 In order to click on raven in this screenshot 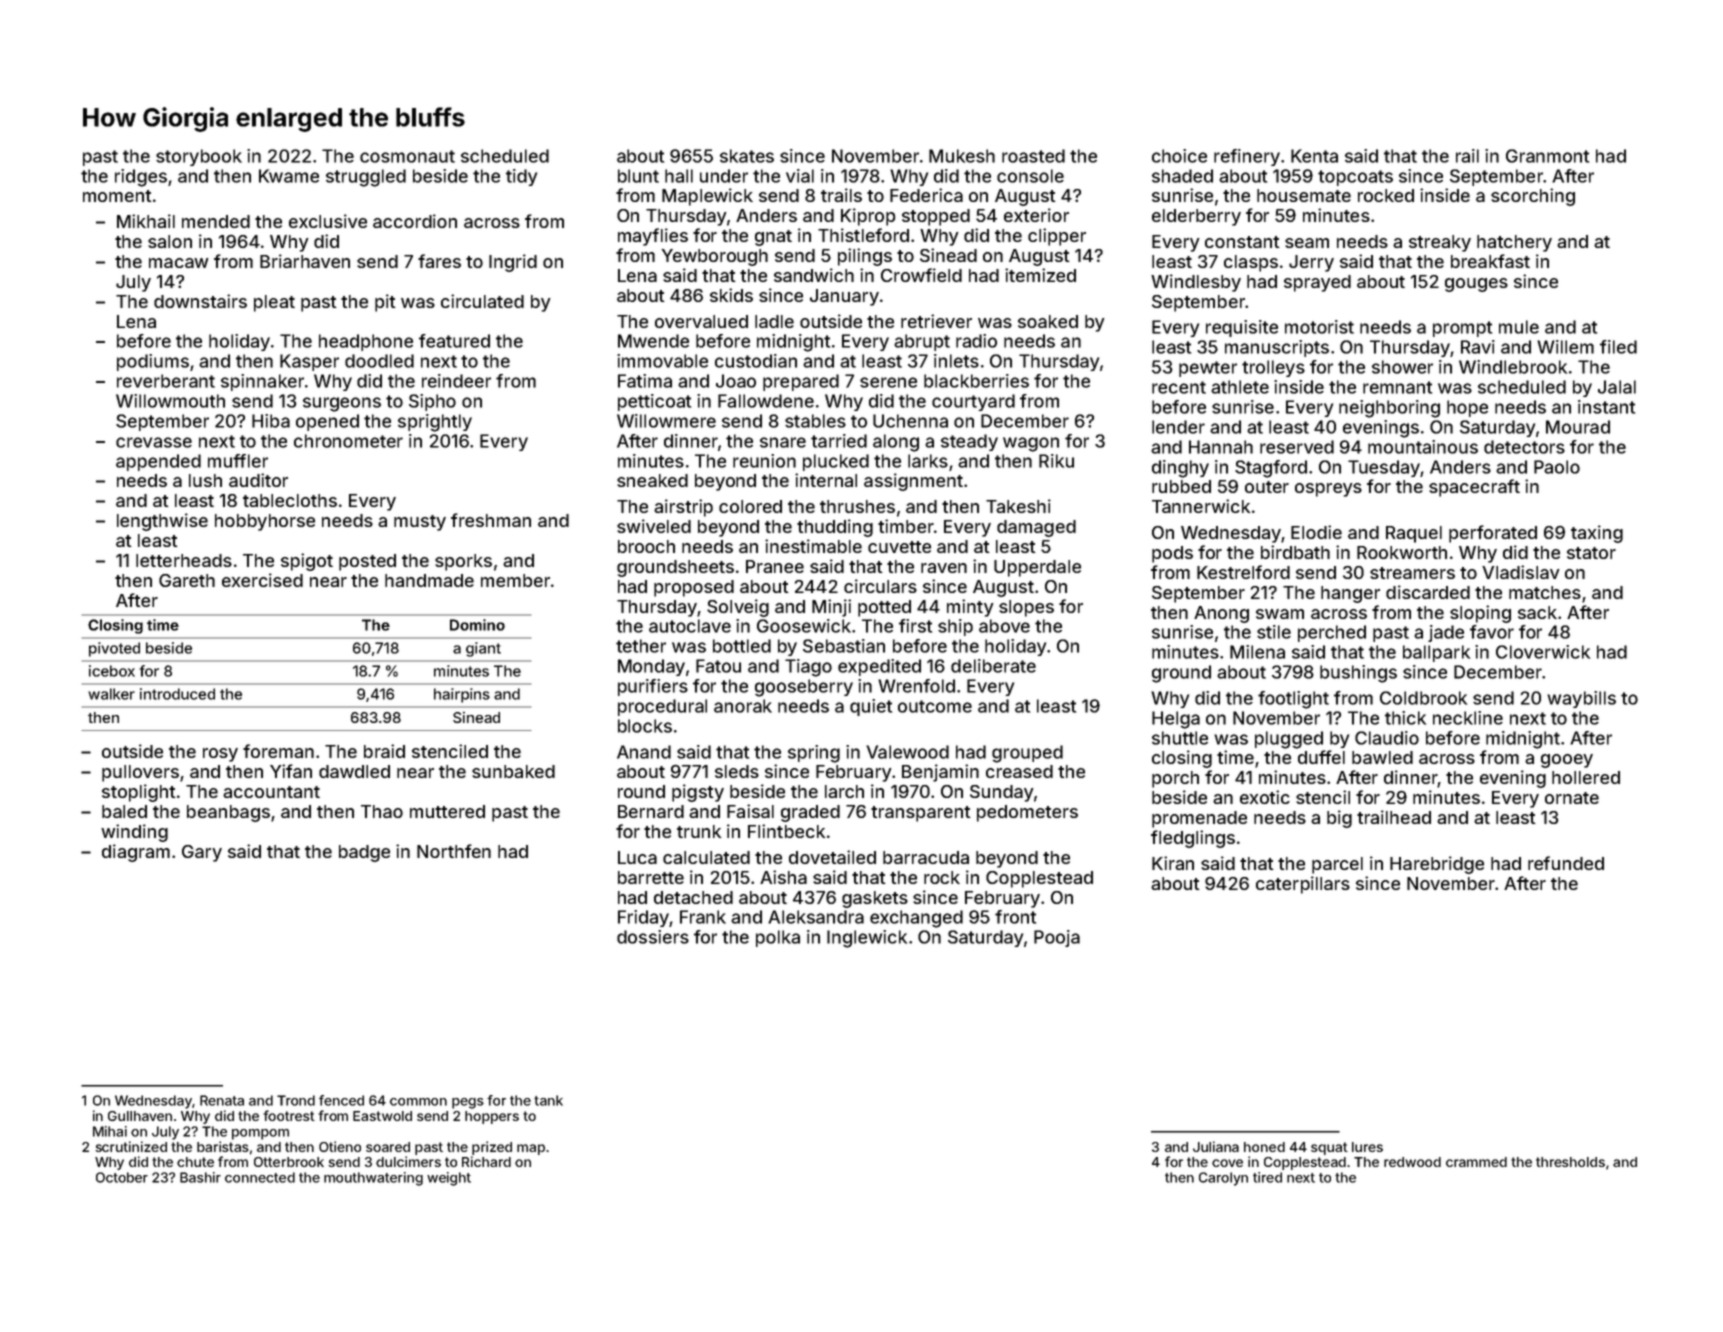, I will do `click(944, 568)`.
